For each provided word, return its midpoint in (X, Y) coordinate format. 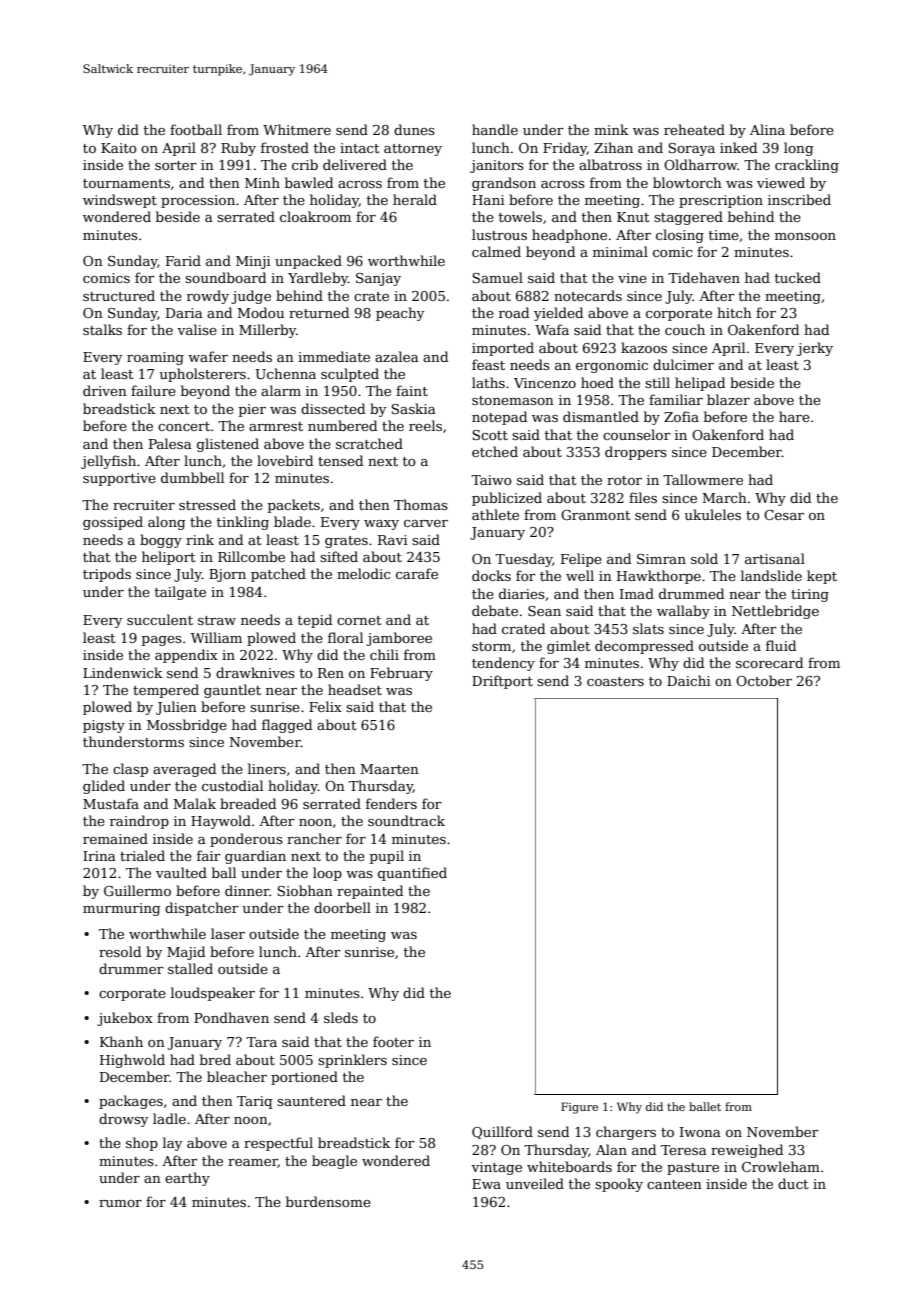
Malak (195, 803)
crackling (807, 166)
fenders (391, 803)
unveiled (535, 1183)
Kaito (118, 148)
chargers (626, 1133)
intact (360, 148)
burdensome (328, 1201)
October (764, 680)
